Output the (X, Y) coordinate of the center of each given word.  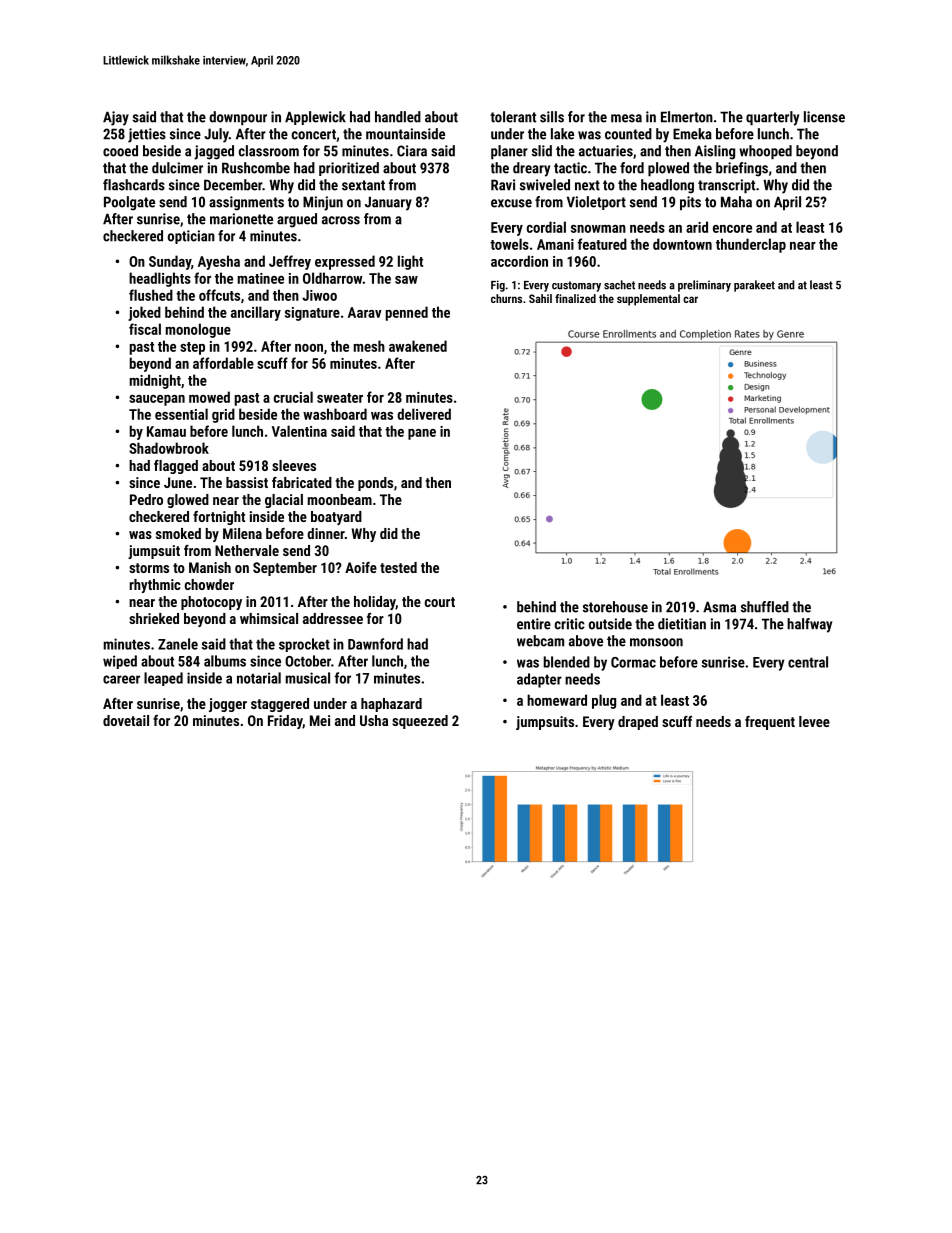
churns (506, 298)
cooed (120, 151)
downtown (682, 244)
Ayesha (219, 262)
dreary (531, 169)
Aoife (361, 567)
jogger (228, 705)
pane (422, 434)
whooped (765, 152)
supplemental (648, 300)
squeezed (420, 722)
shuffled (765, 607)
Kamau (166, 431)
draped (638, 723)
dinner (326, 533)
